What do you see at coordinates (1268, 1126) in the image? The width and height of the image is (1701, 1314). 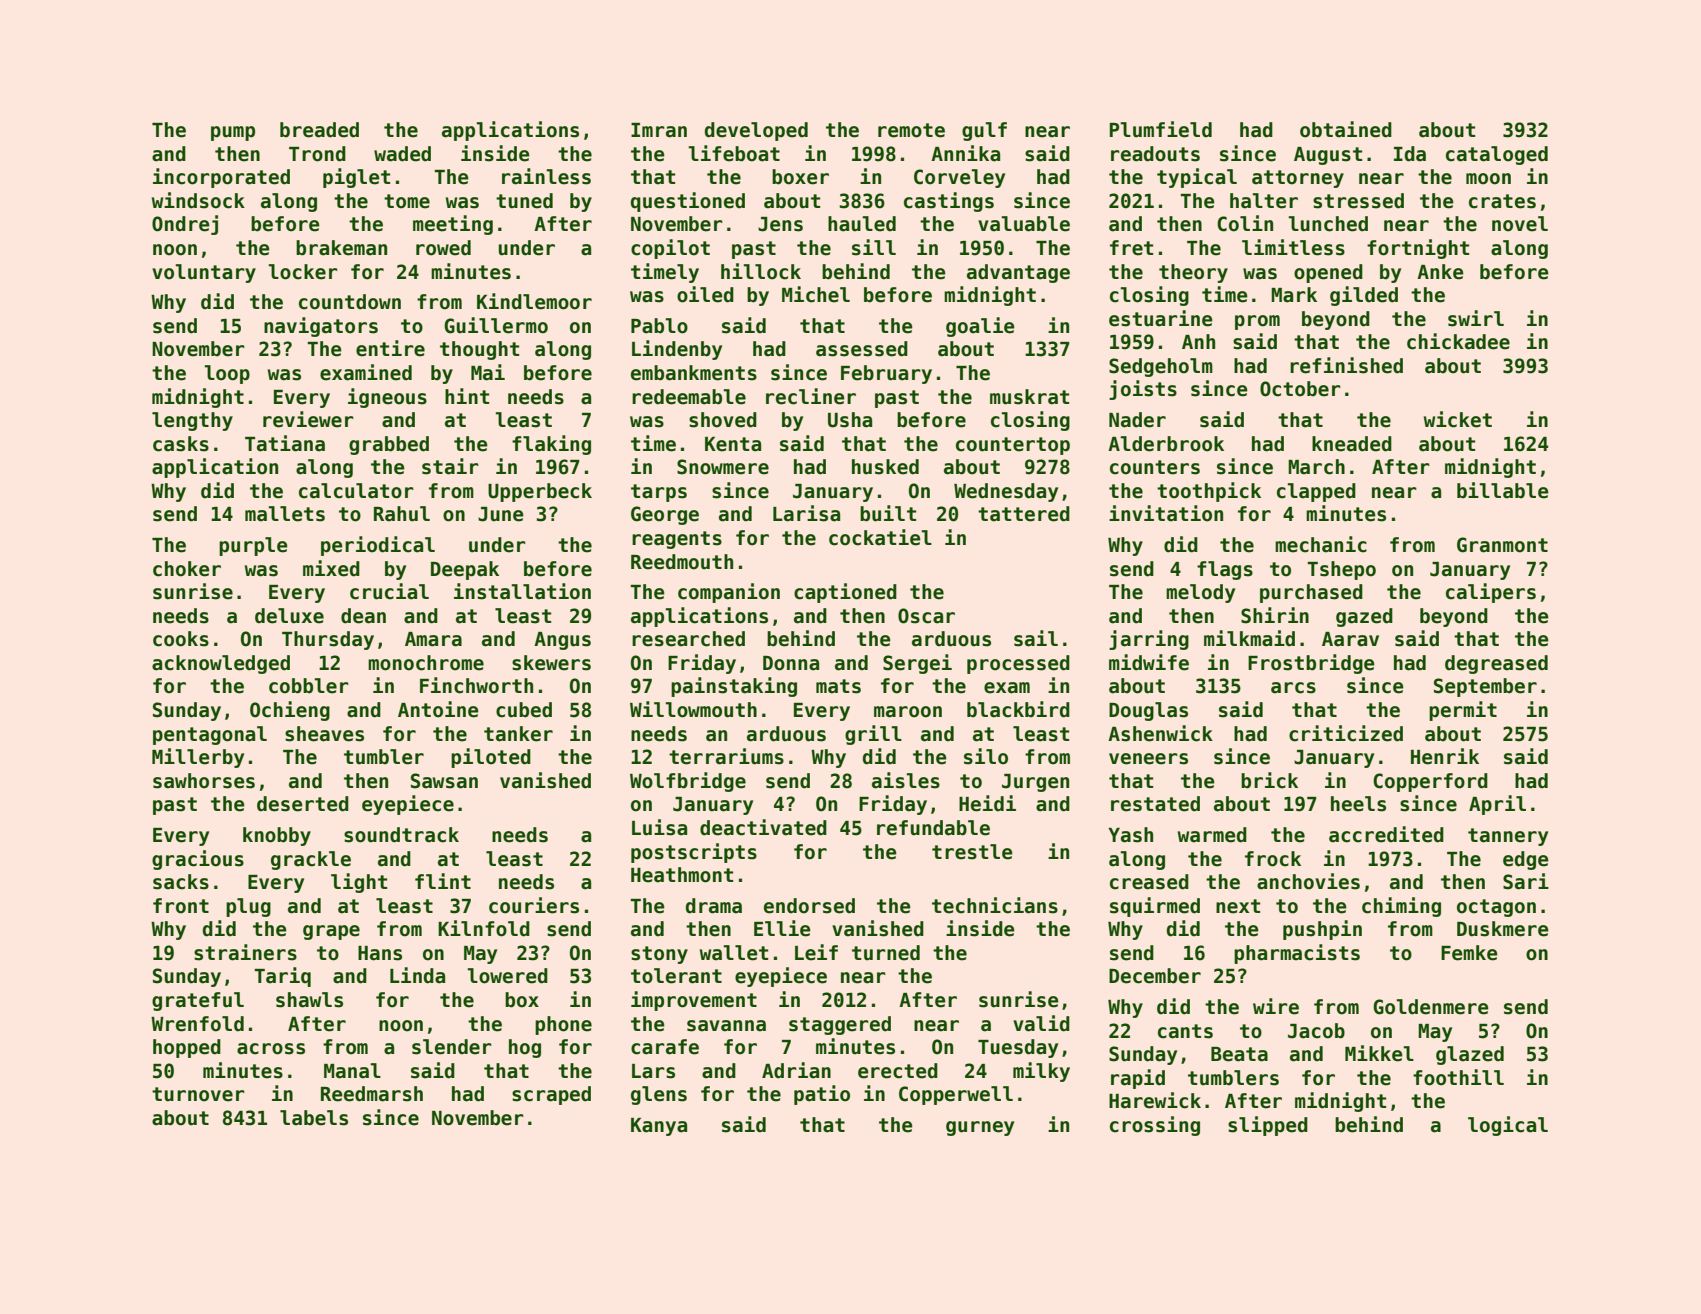 I see `slipped` at bounding box center [1268, 1126].
